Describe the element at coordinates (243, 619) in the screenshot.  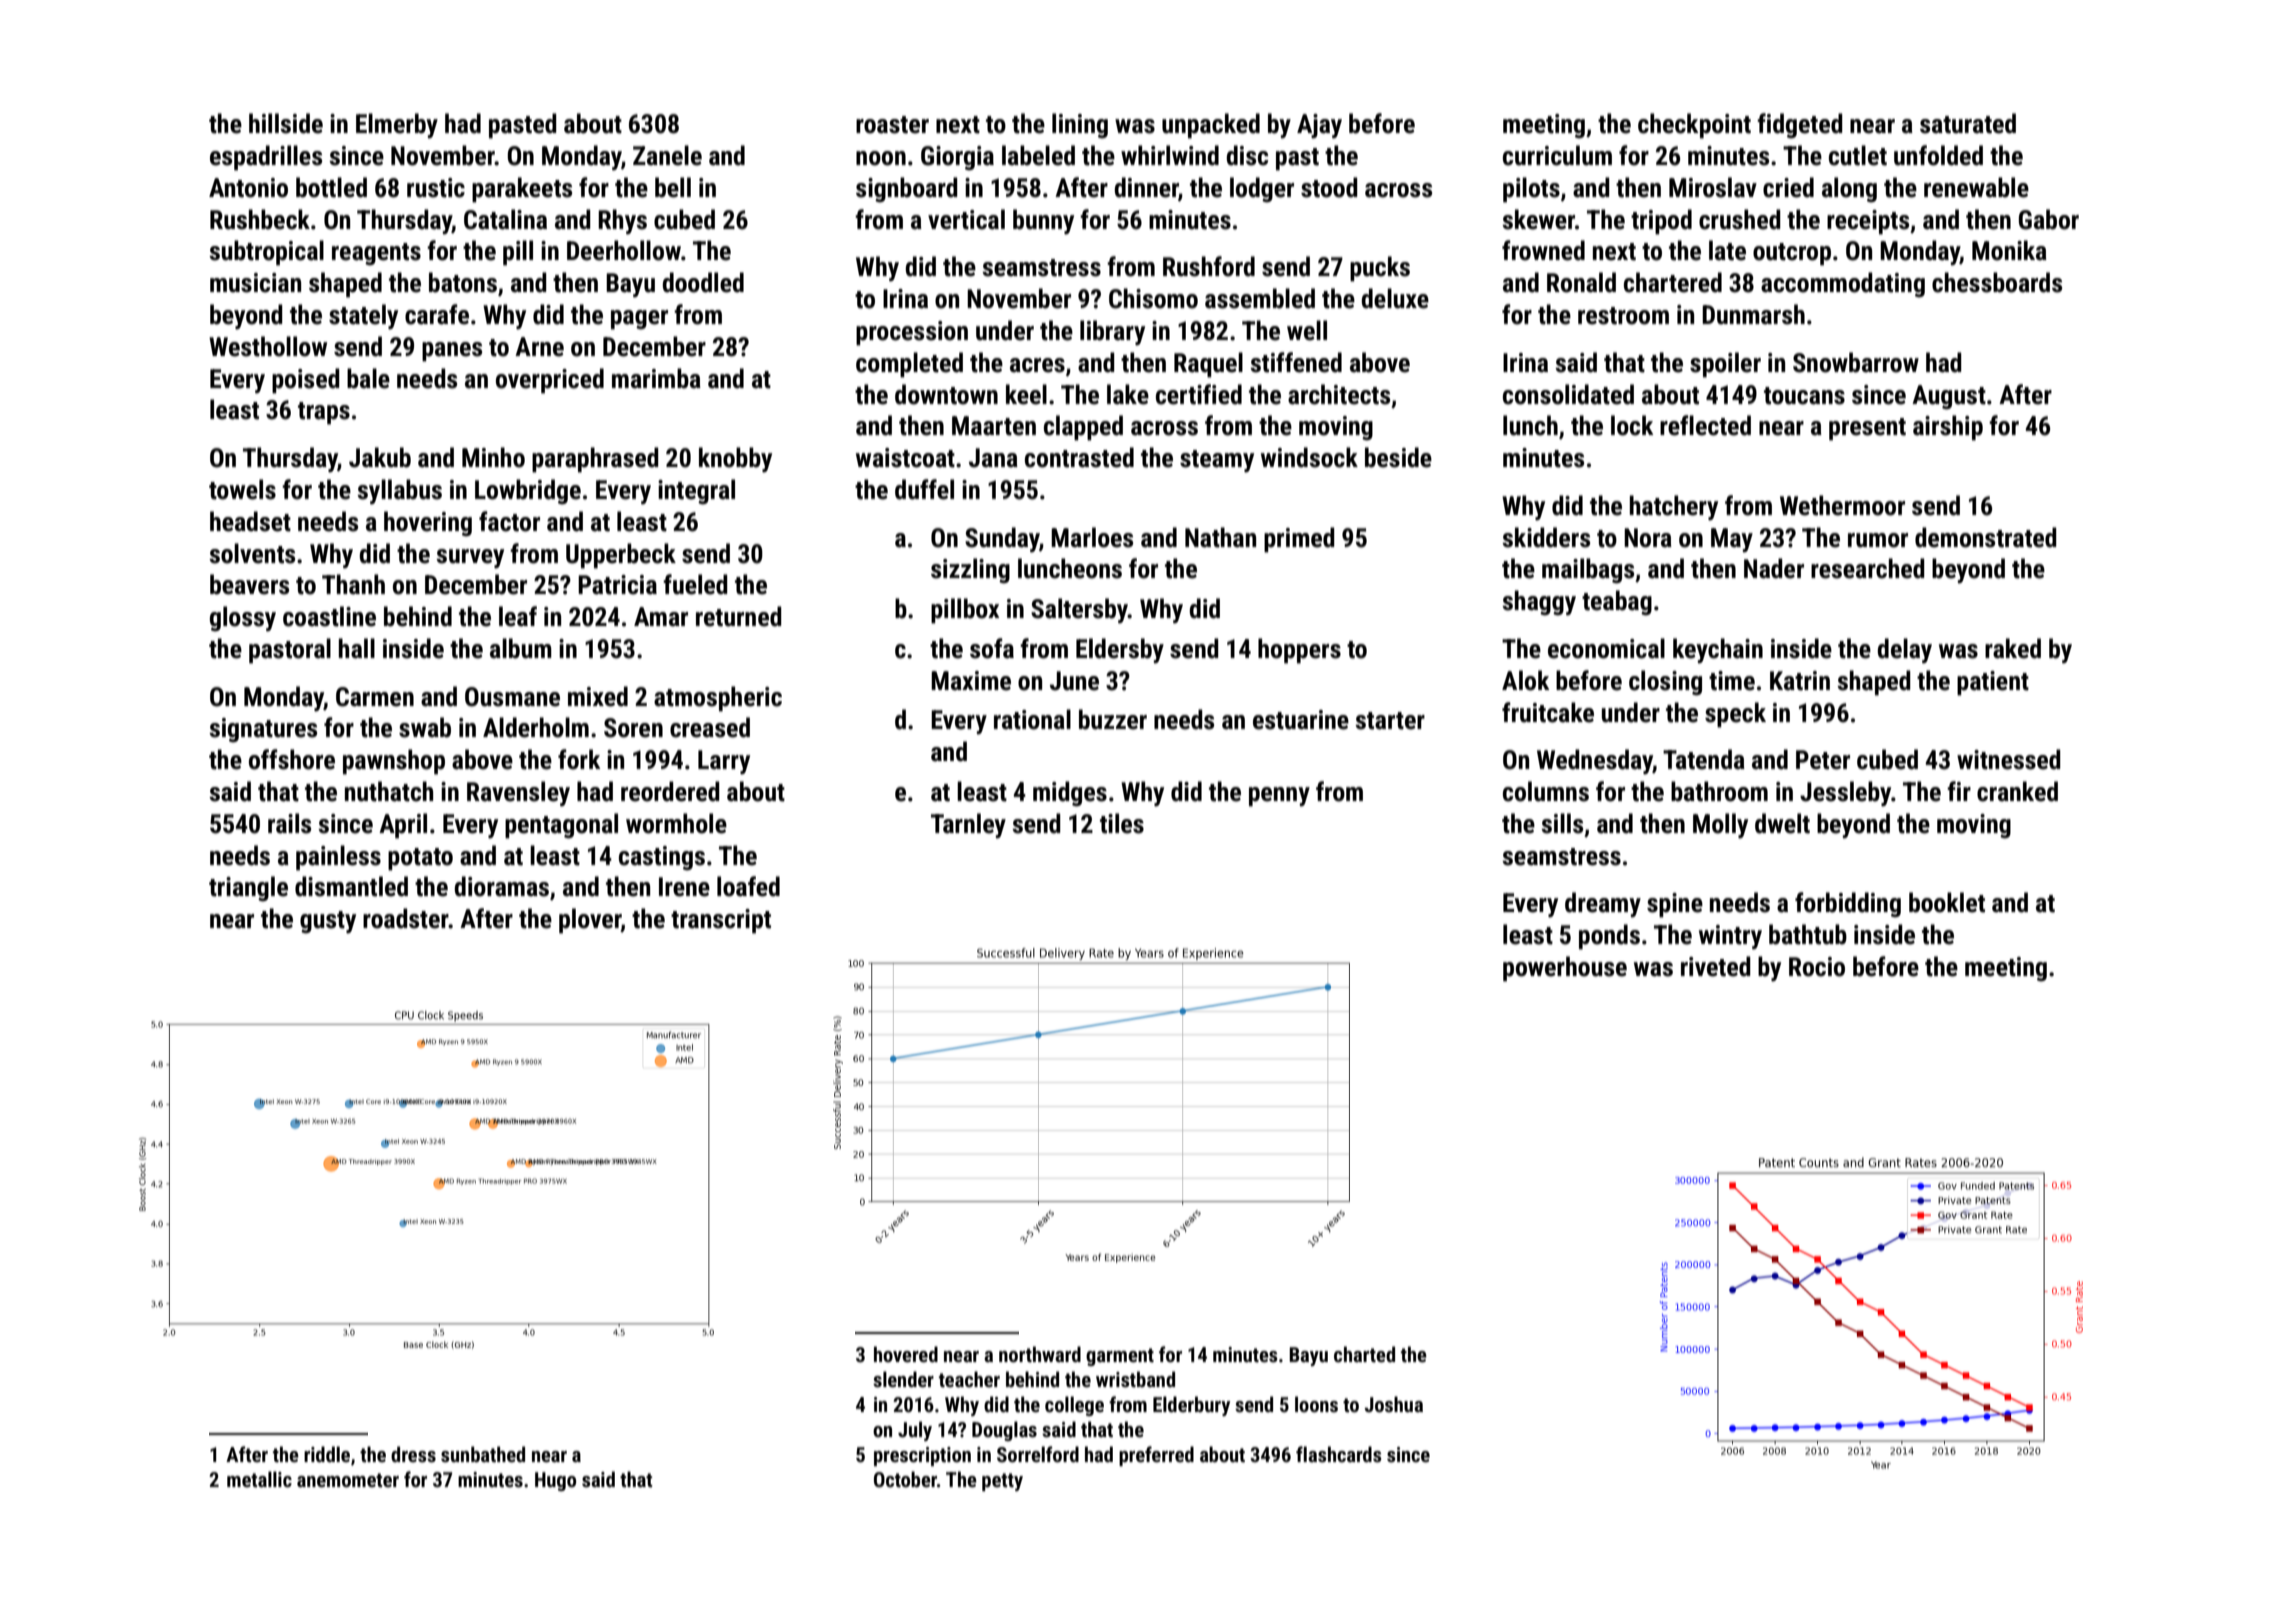
I see `glossy` at that location.
